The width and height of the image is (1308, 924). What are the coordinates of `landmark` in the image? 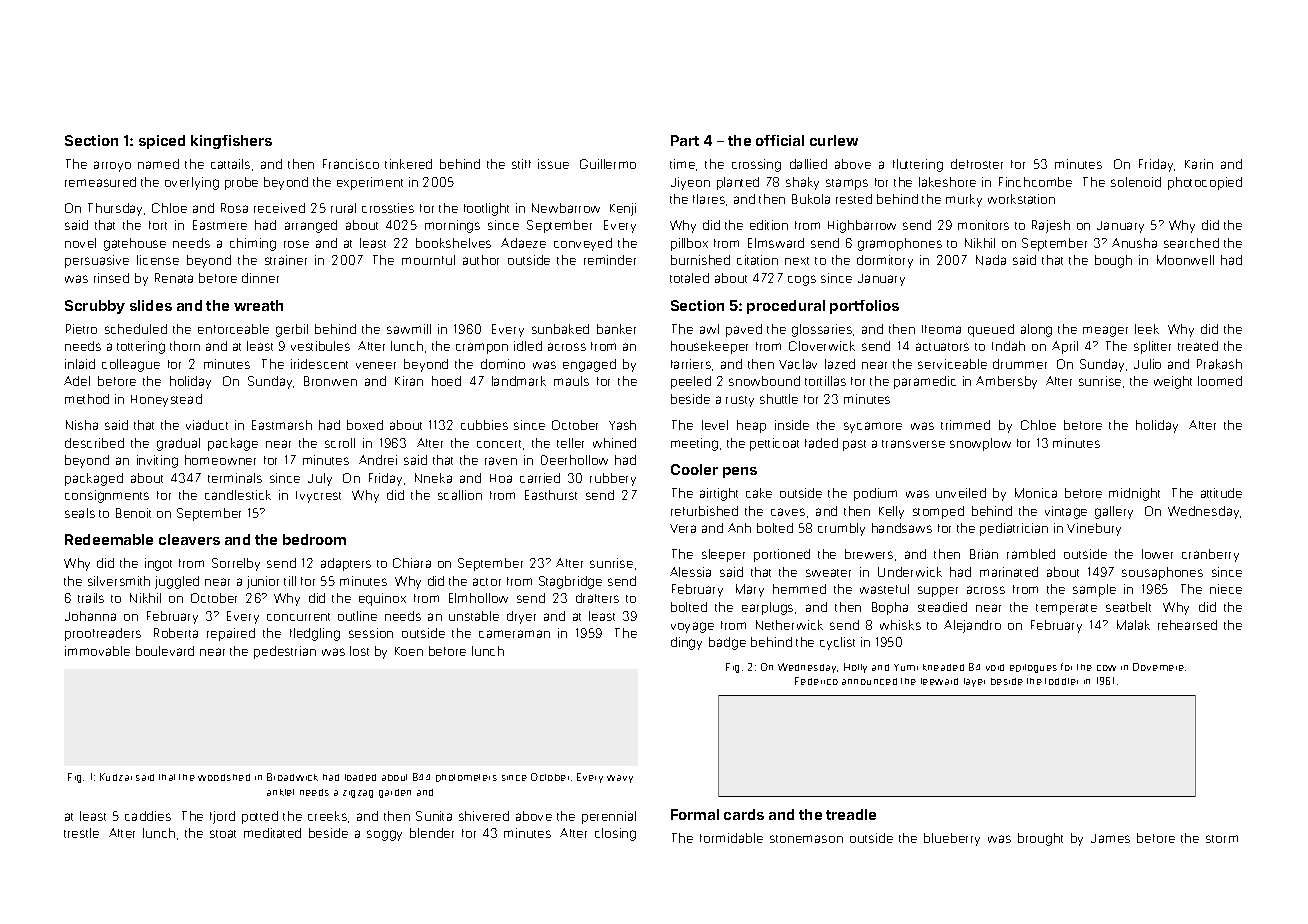 It's located at (519, 381).
